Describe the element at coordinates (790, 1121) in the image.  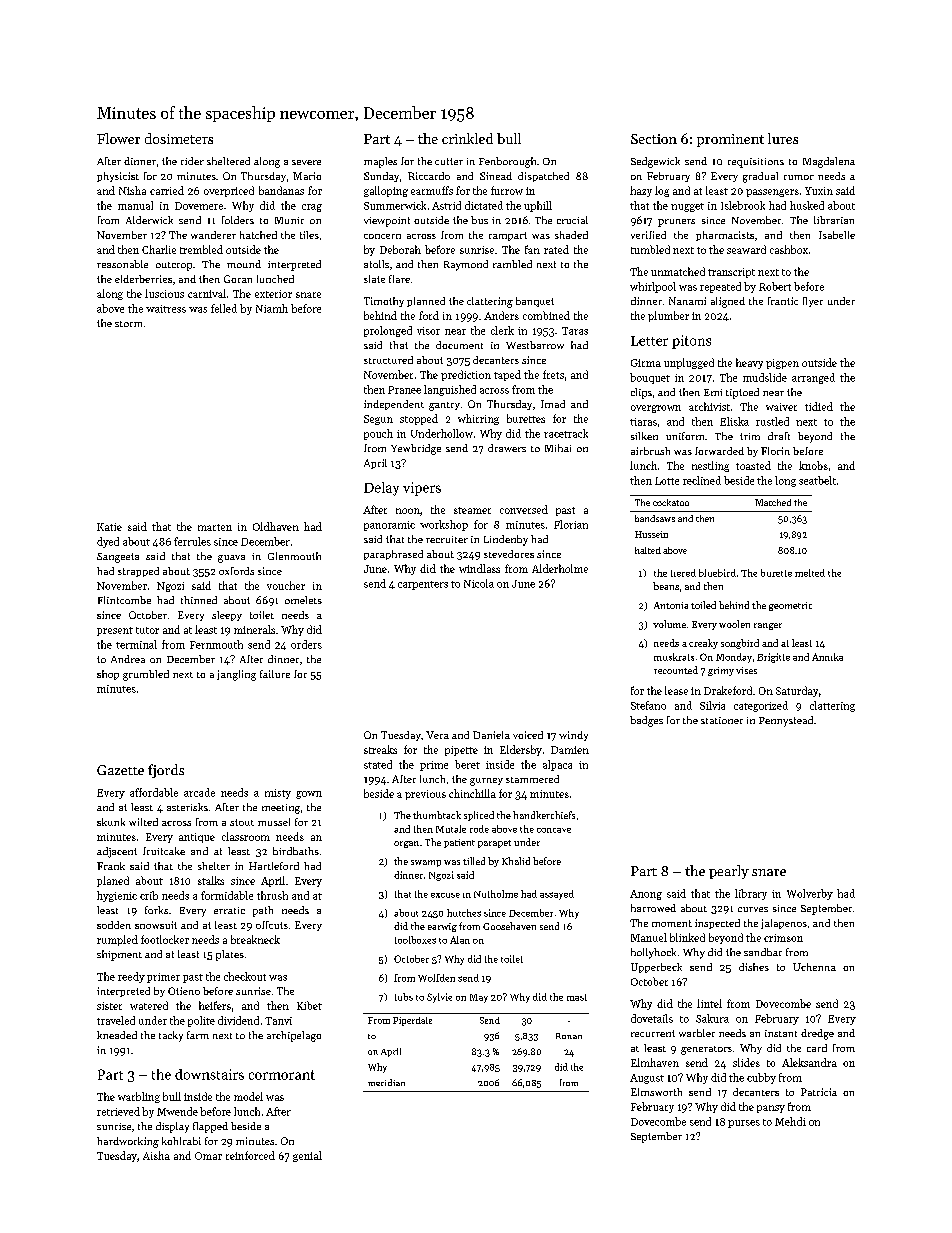
I see `Mehdi` at that location.
